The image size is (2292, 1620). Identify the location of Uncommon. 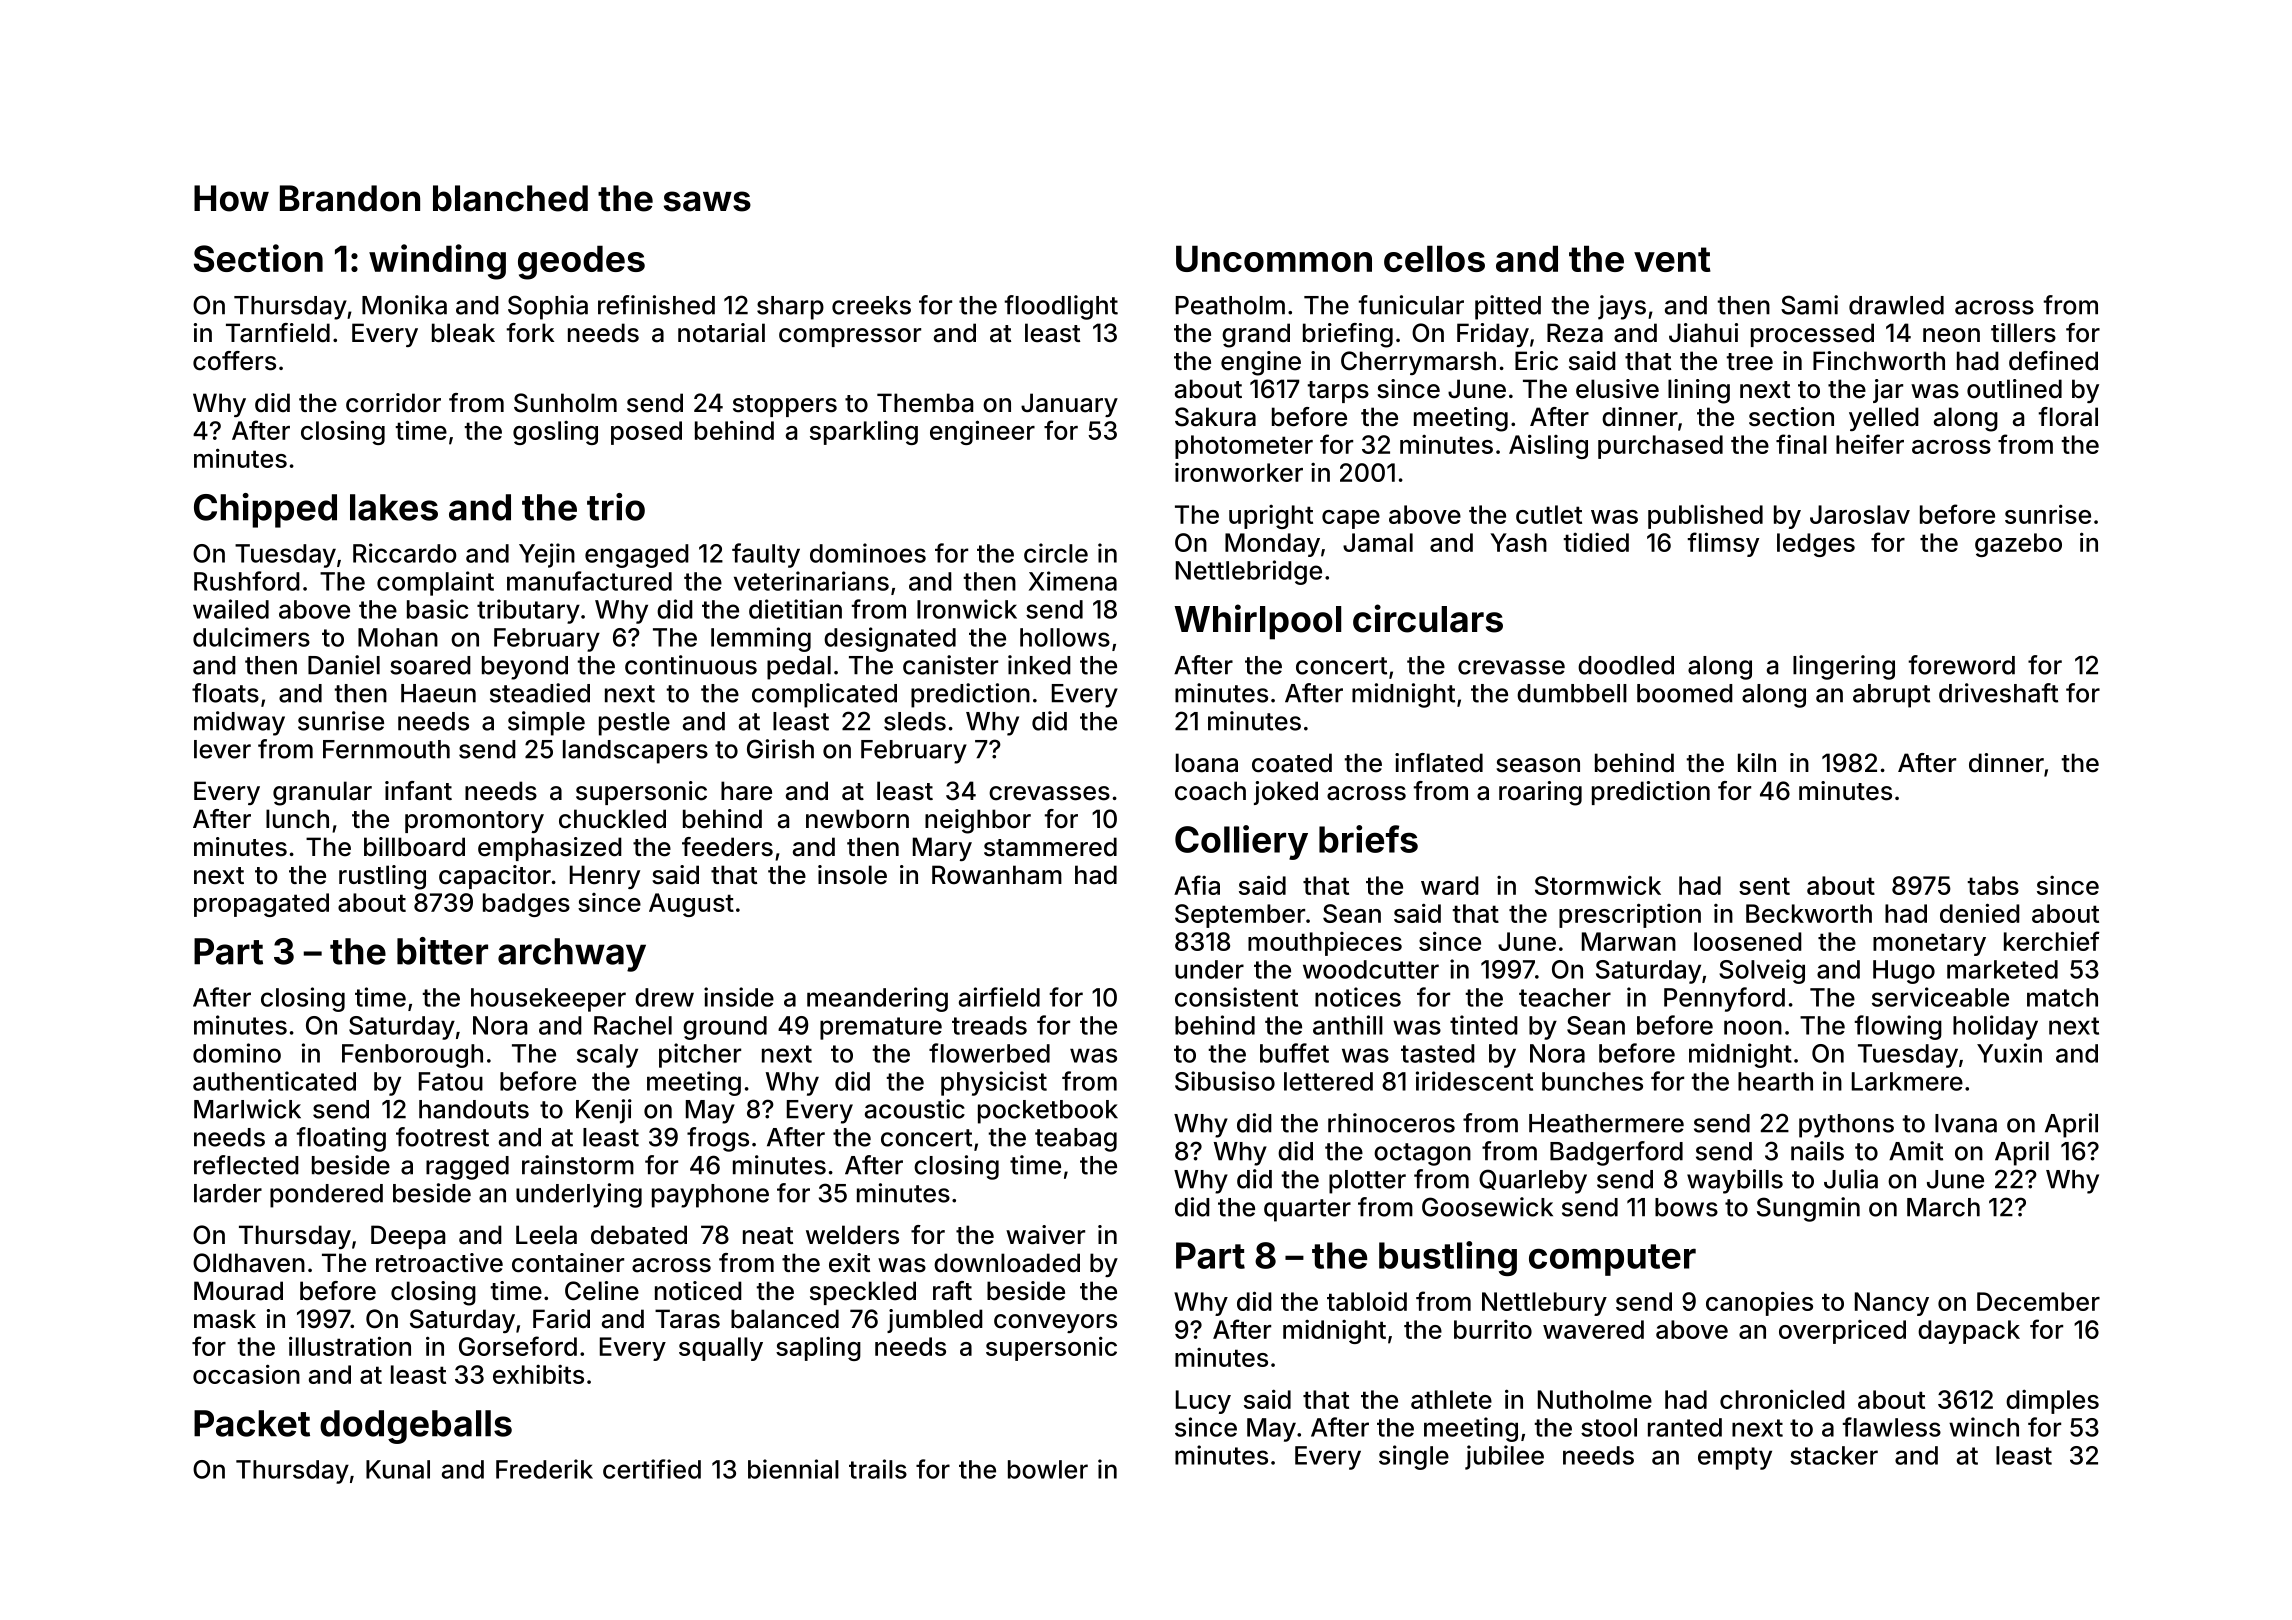
(1274, 258).
